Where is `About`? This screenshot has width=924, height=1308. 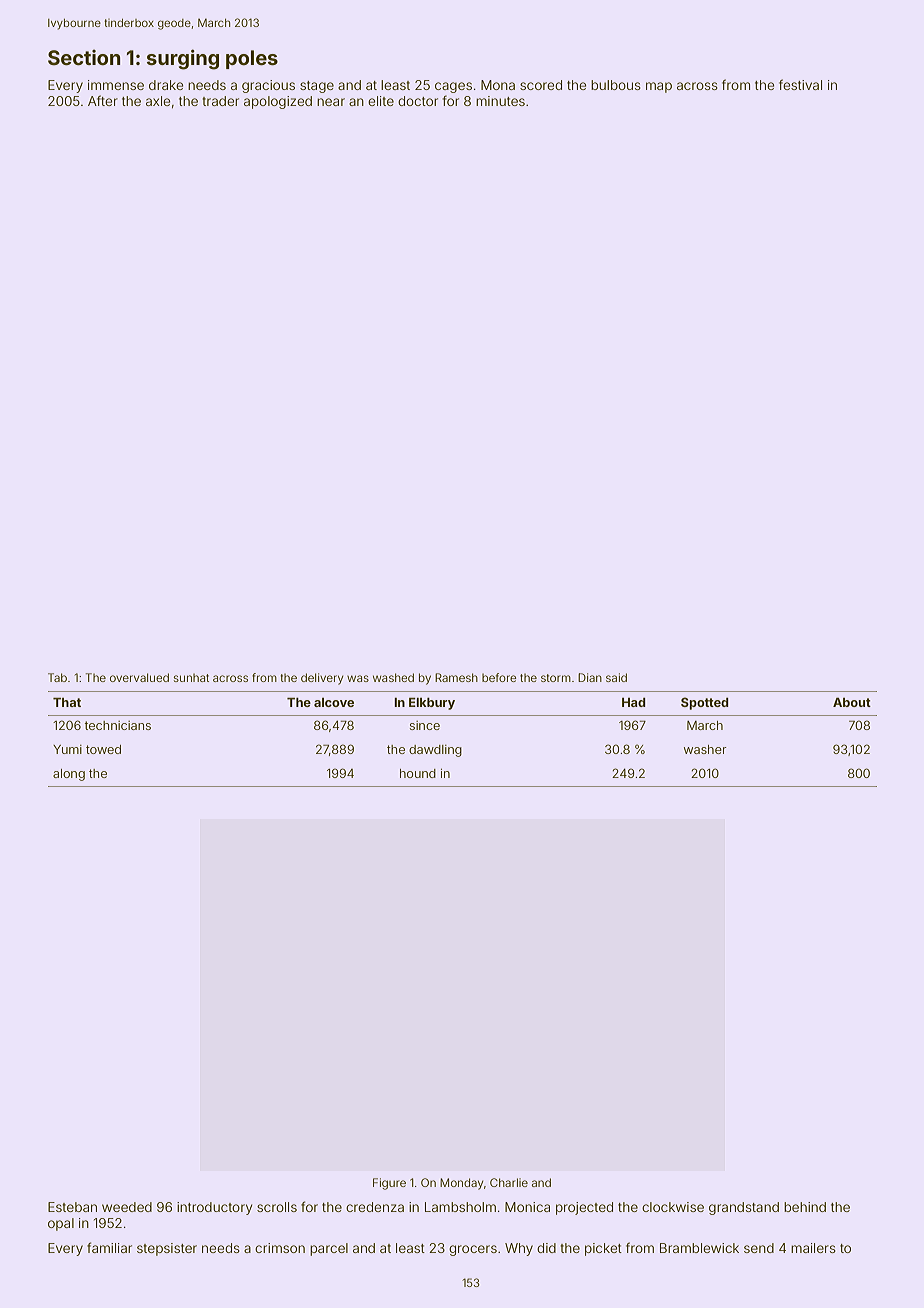 About is located at coordinates (852, 702).
